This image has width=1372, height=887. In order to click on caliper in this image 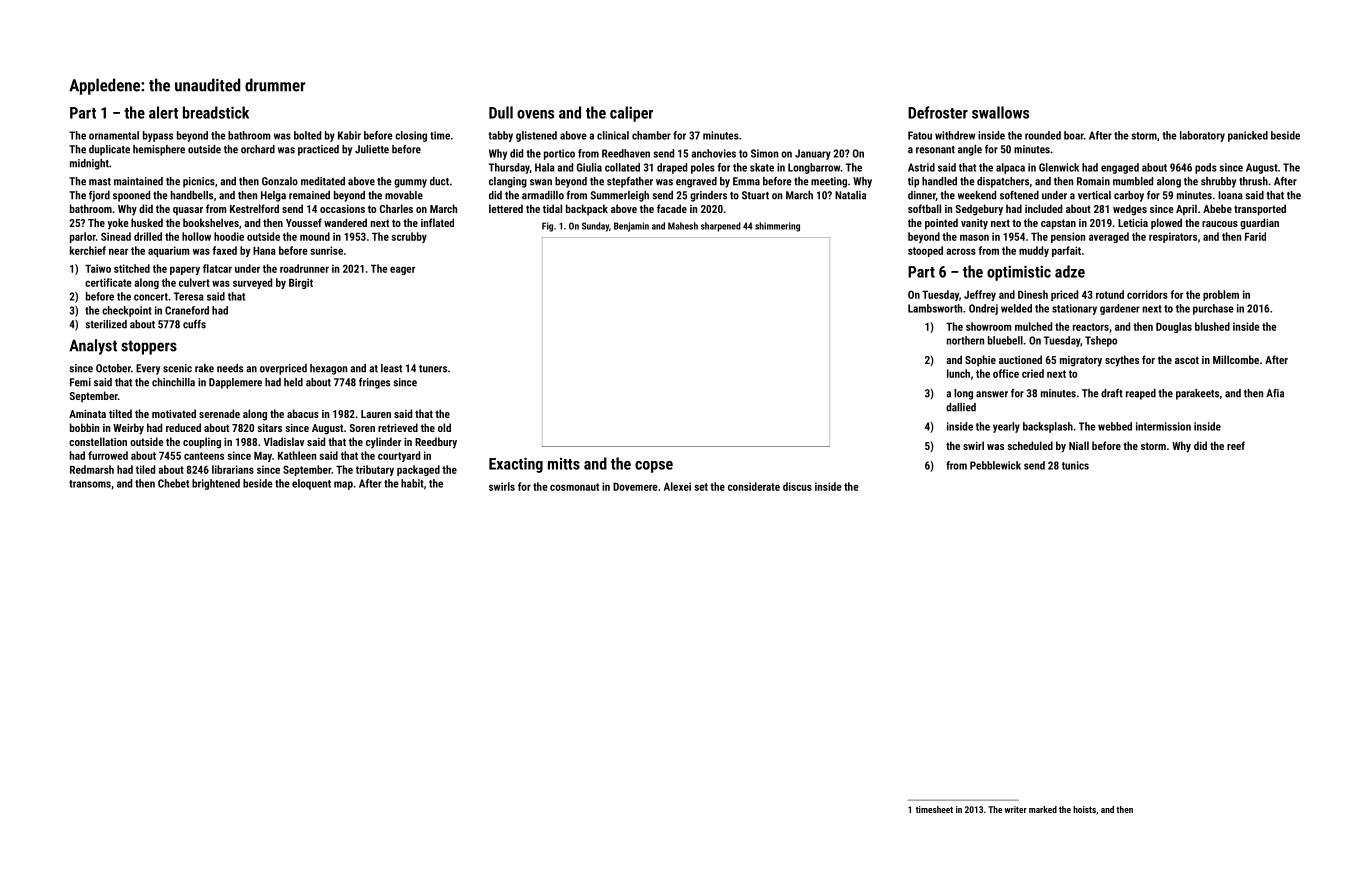, I will do `click(631, 114)`.
